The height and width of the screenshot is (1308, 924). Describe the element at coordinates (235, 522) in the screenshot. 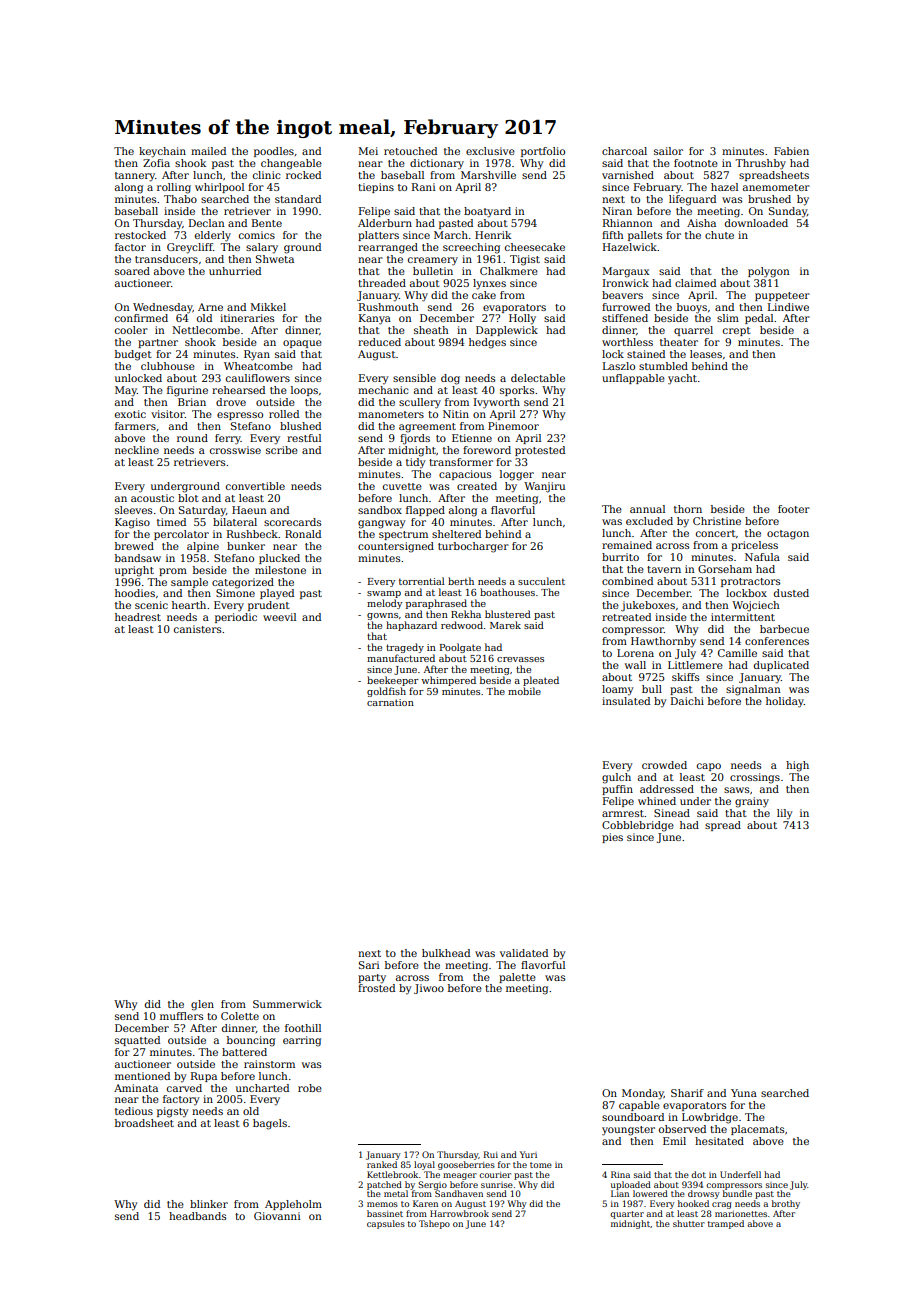

I see `bilateral` at that location.
